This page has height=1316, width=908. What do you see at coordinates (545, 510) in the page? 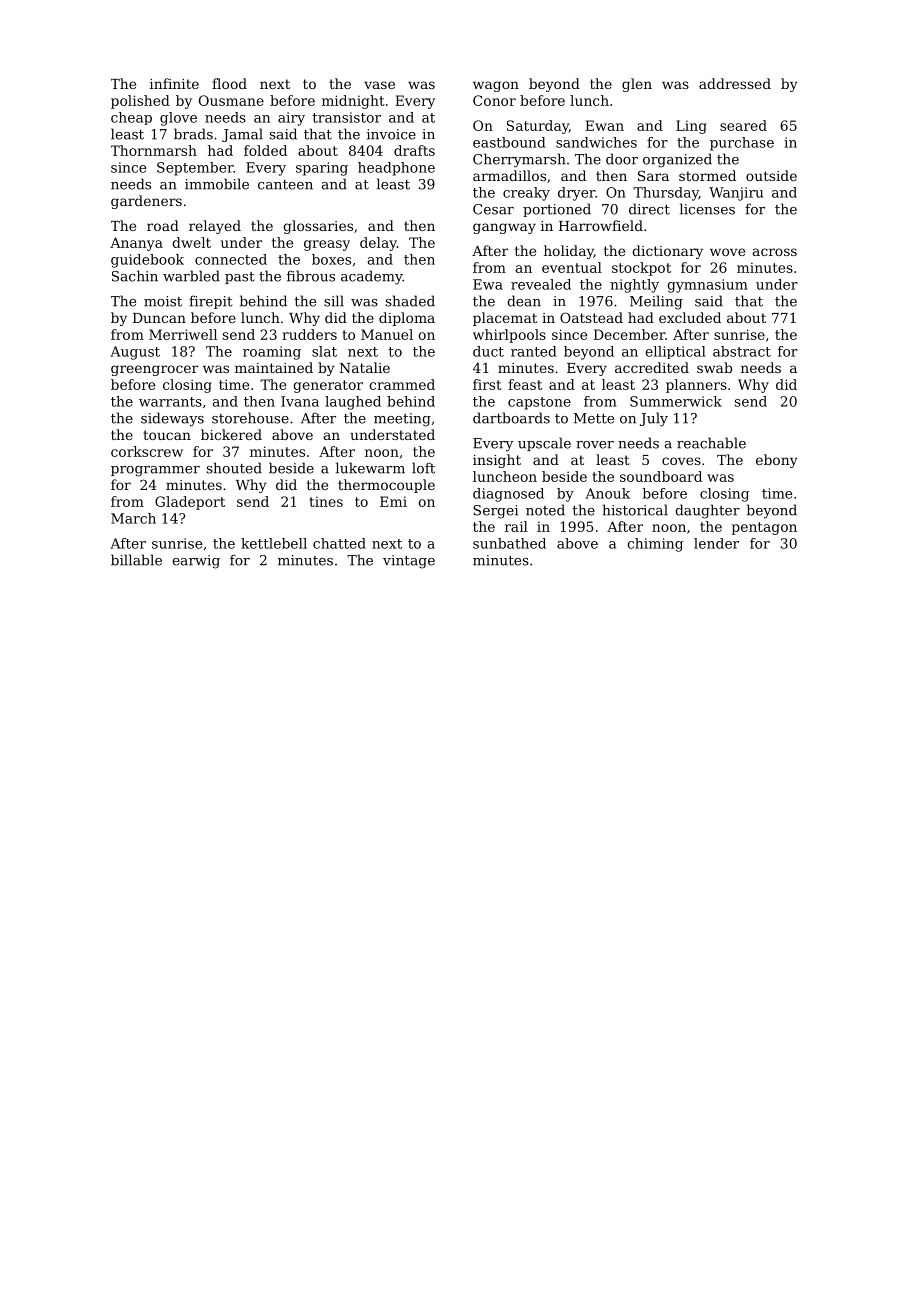
I see `noted` at bounding box center [545, 510].
